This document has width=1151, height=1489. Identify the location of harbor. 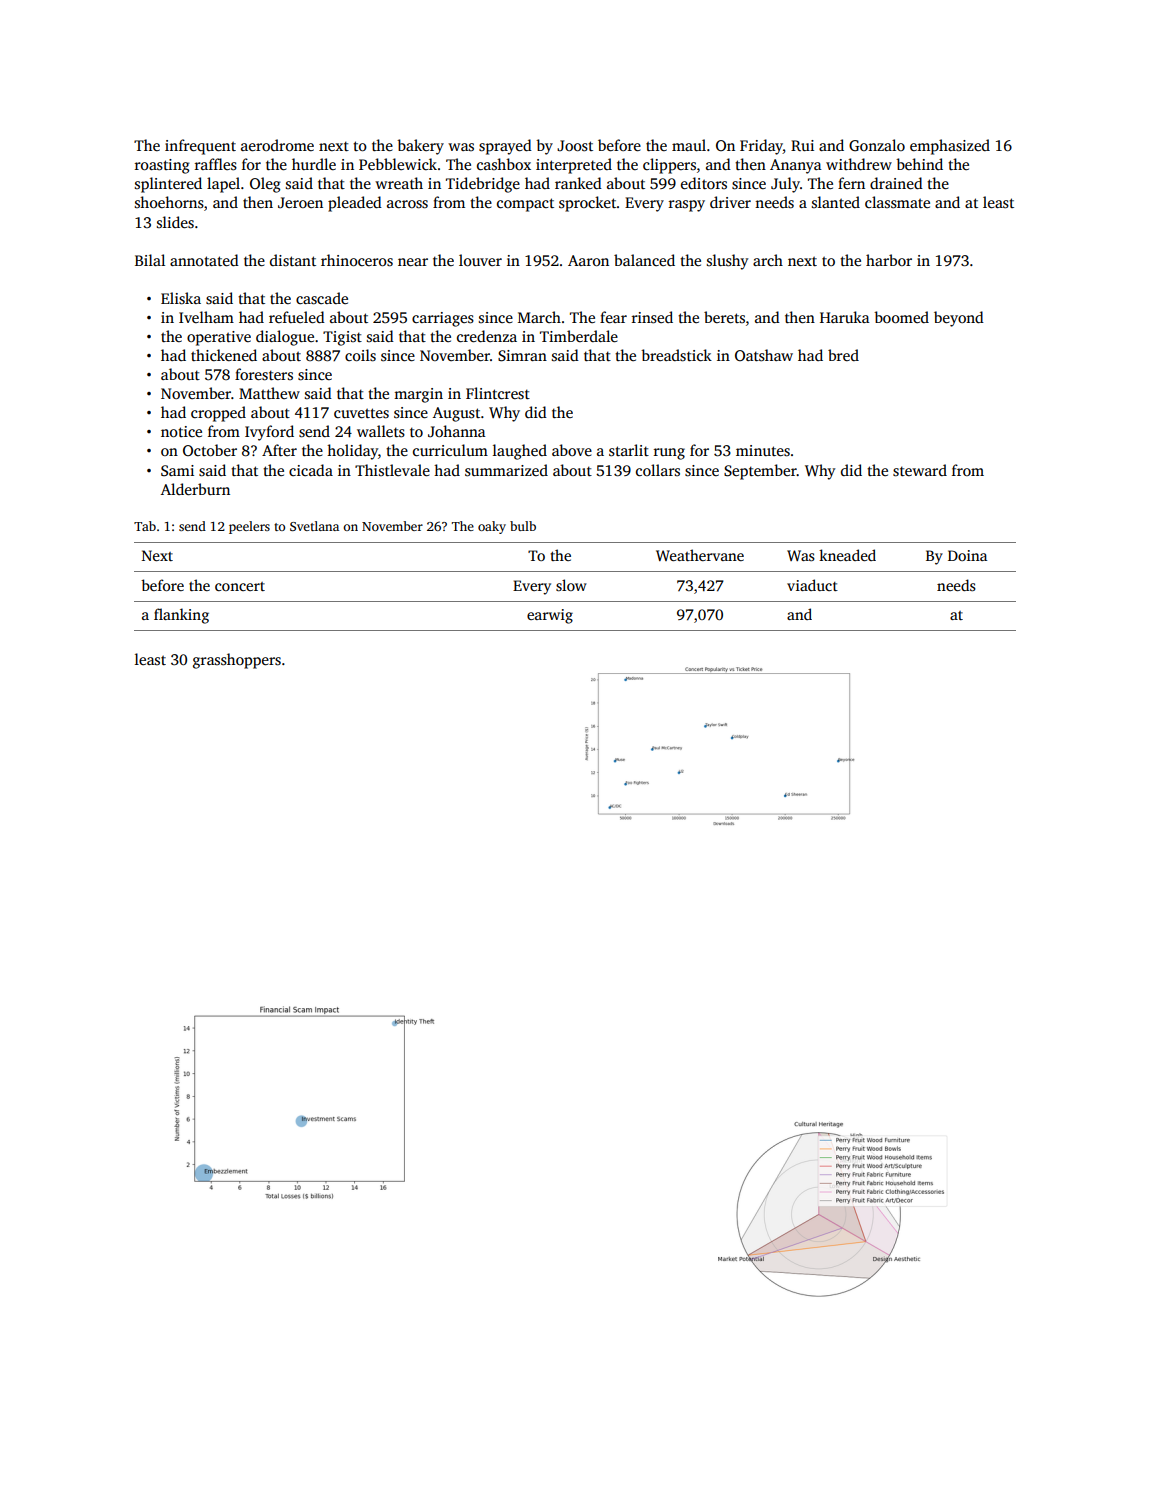
(889, 260).
